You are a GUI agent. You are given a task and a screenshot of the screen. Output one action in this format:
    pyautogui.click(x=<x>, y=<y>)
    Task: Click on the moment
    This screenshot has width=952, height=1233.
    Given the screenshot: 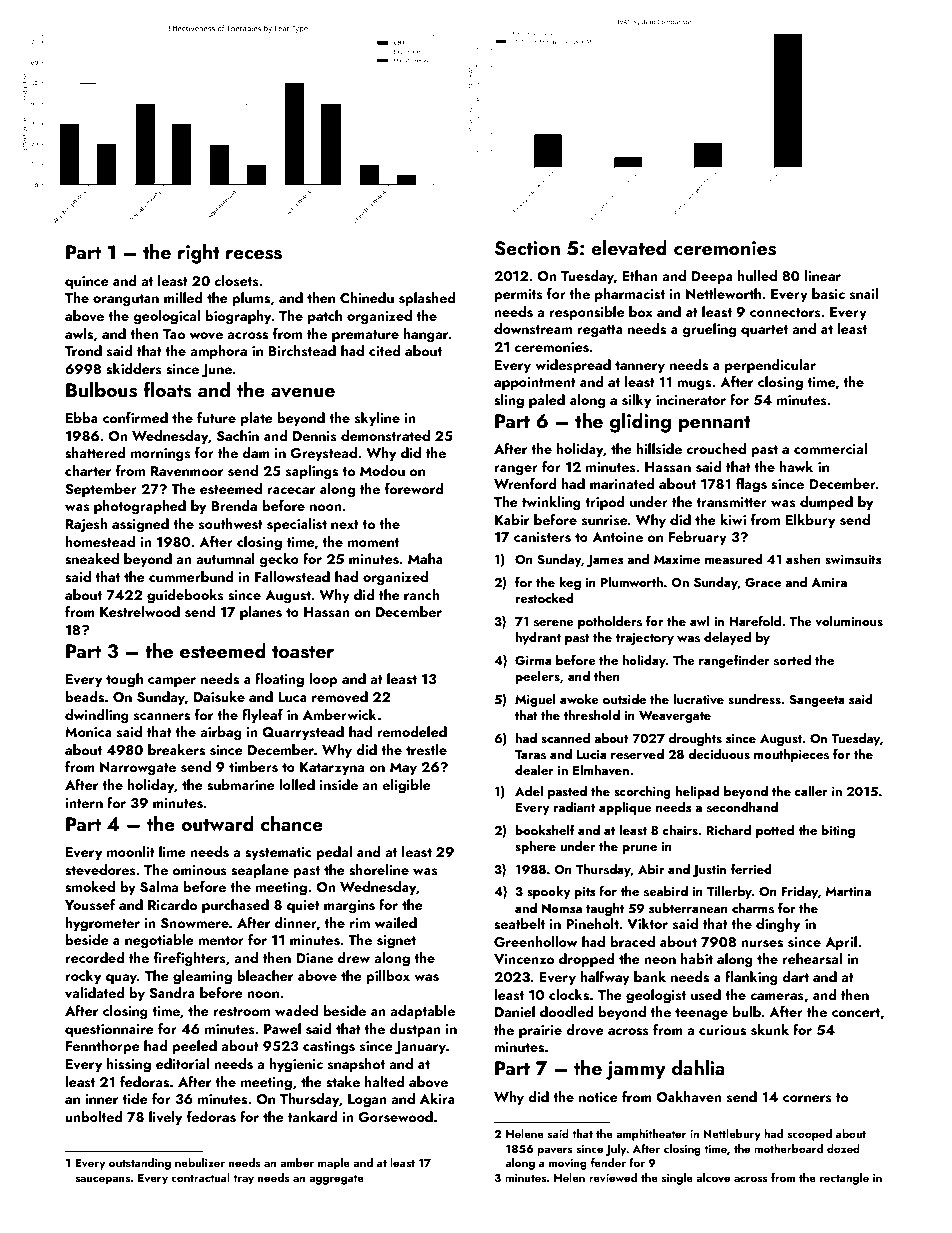 What is the action you would take?
    pyautogui.click(x=373, y=542)
